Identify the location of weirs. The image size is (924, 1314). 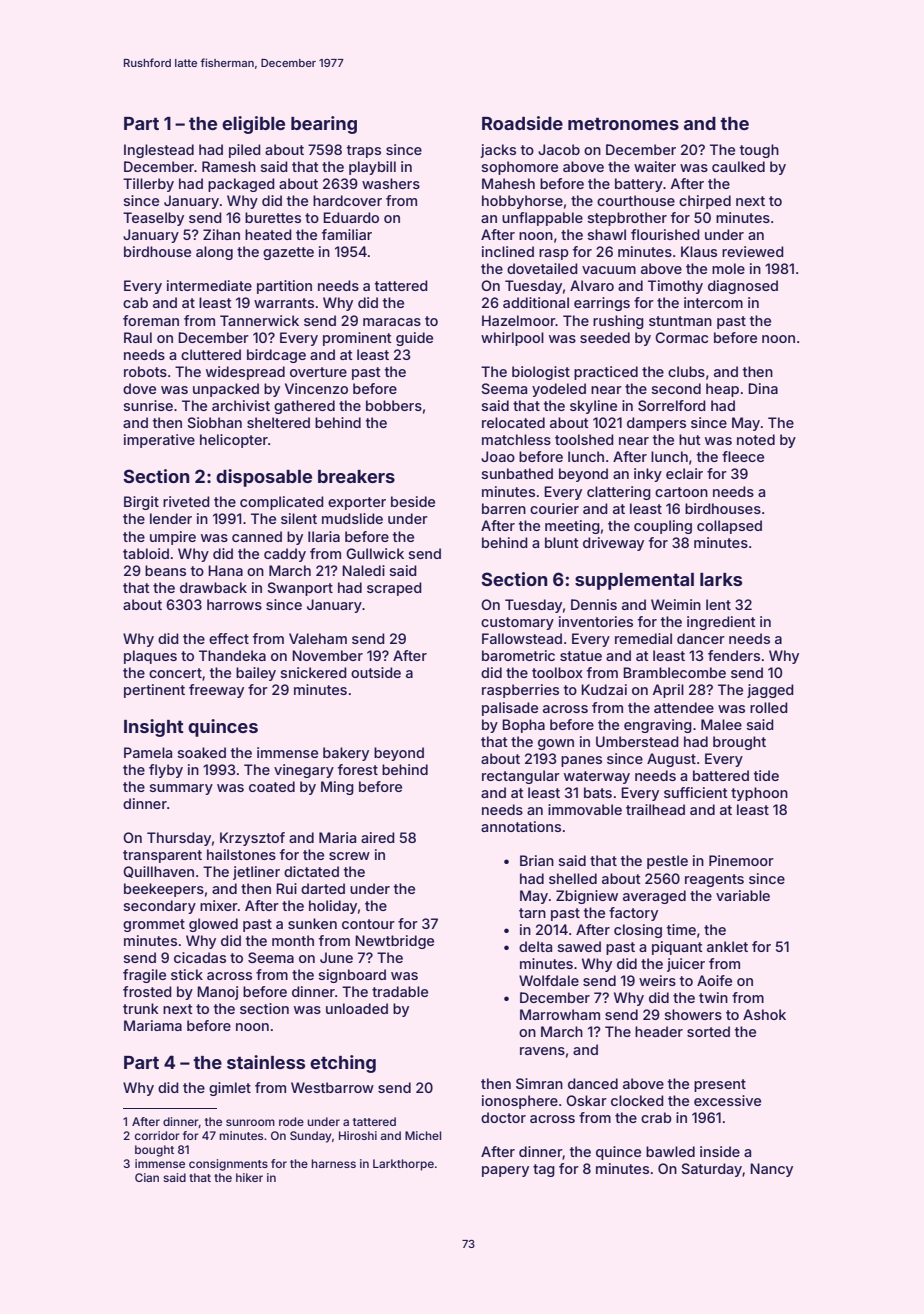
(657, 980).
